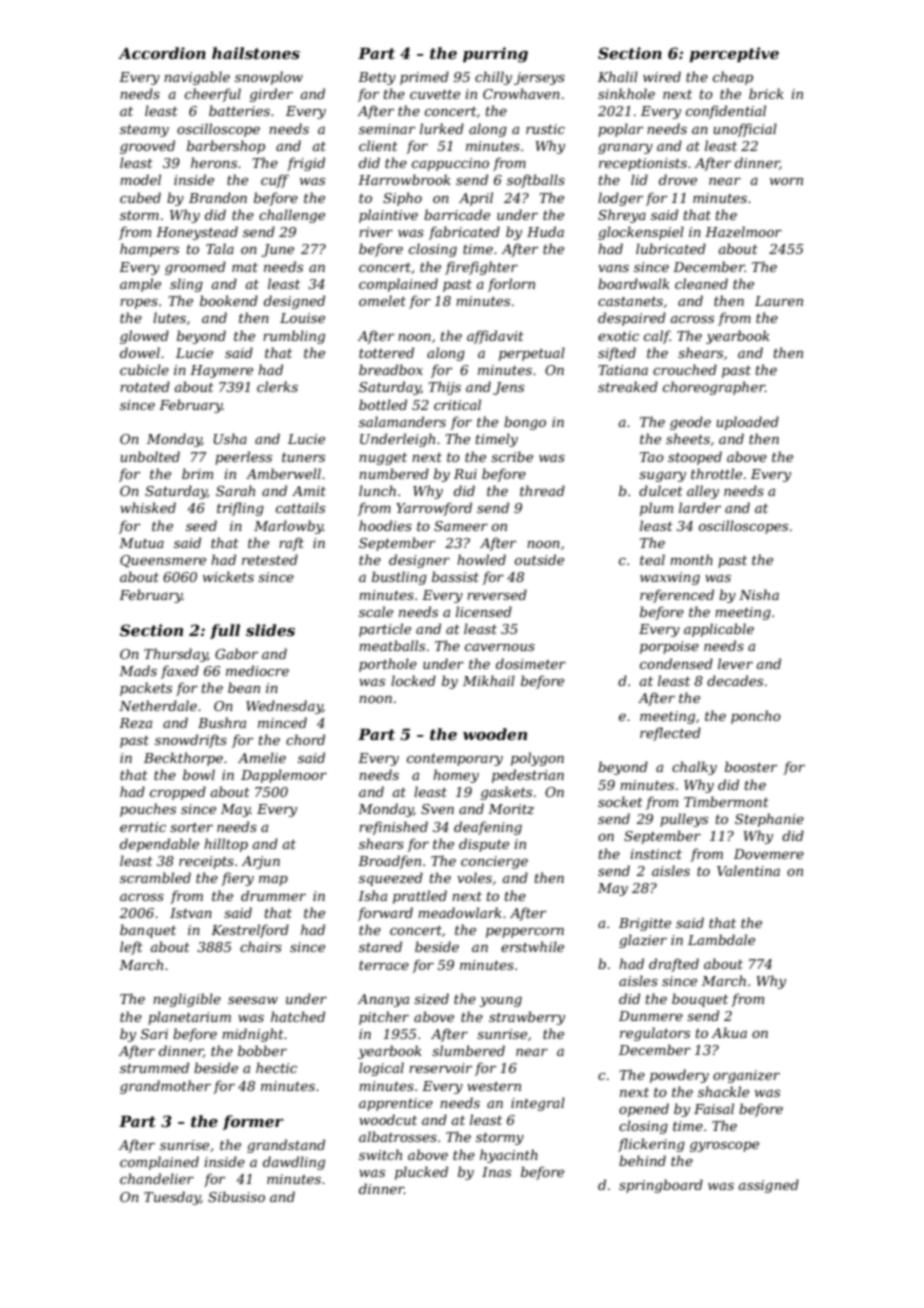 The height and width of the document is (1308, 924). Describe the element at coordinates (461, 526) in the document. I see `Sameer` at that location.
